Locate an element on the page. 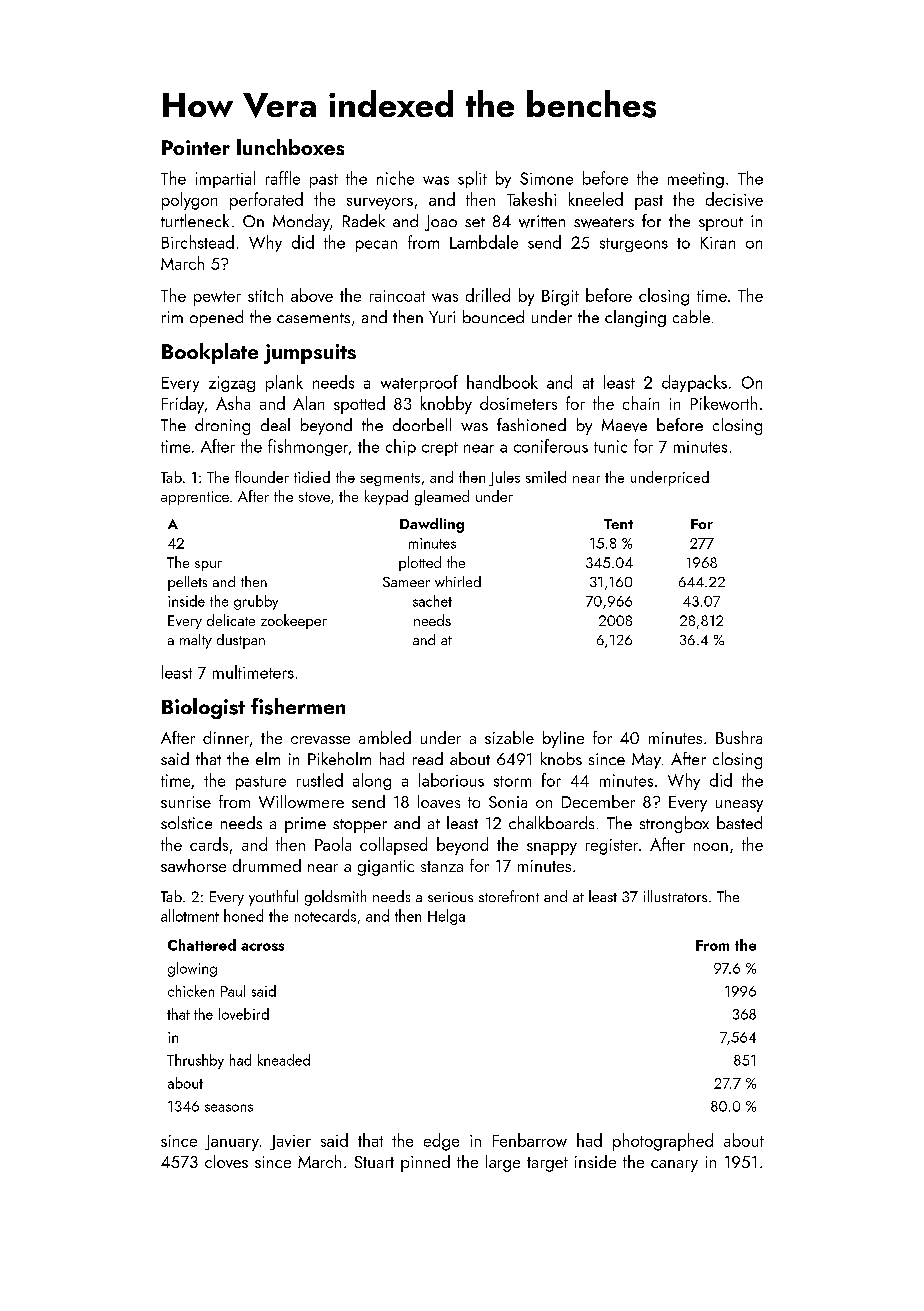 Image resolution: width=924 pixels, height=1311 pixels. Kiran is located at coordinates (718, 243).
